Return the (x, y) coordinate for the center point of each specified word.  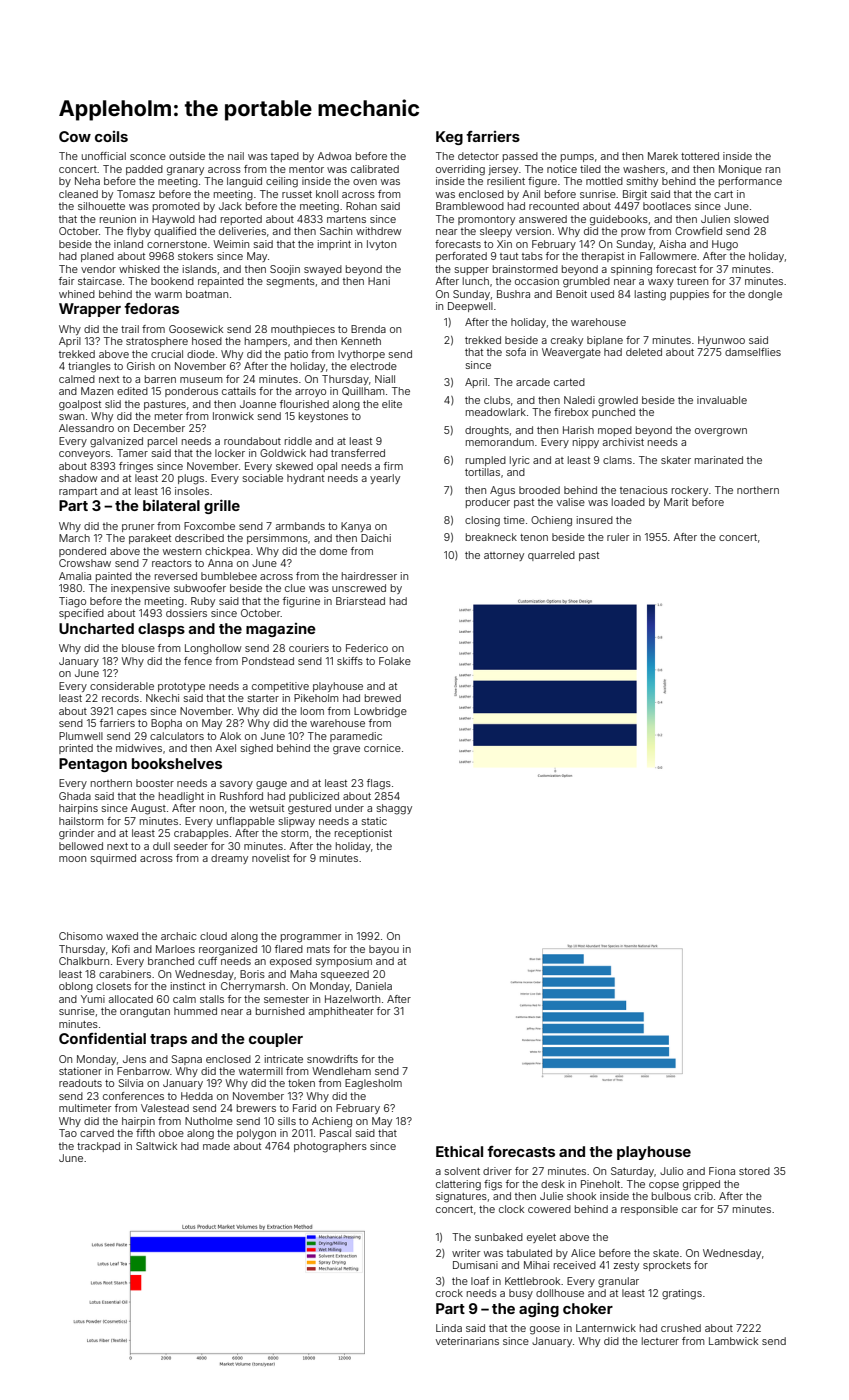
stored (754, 1171)
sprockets (667, 1266)
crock (449, 1293)
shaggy (394, 809)
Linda (449, 1328)
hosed (207, 341)
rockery (690, 491)
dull (161, 846)
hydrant (305, 479)
